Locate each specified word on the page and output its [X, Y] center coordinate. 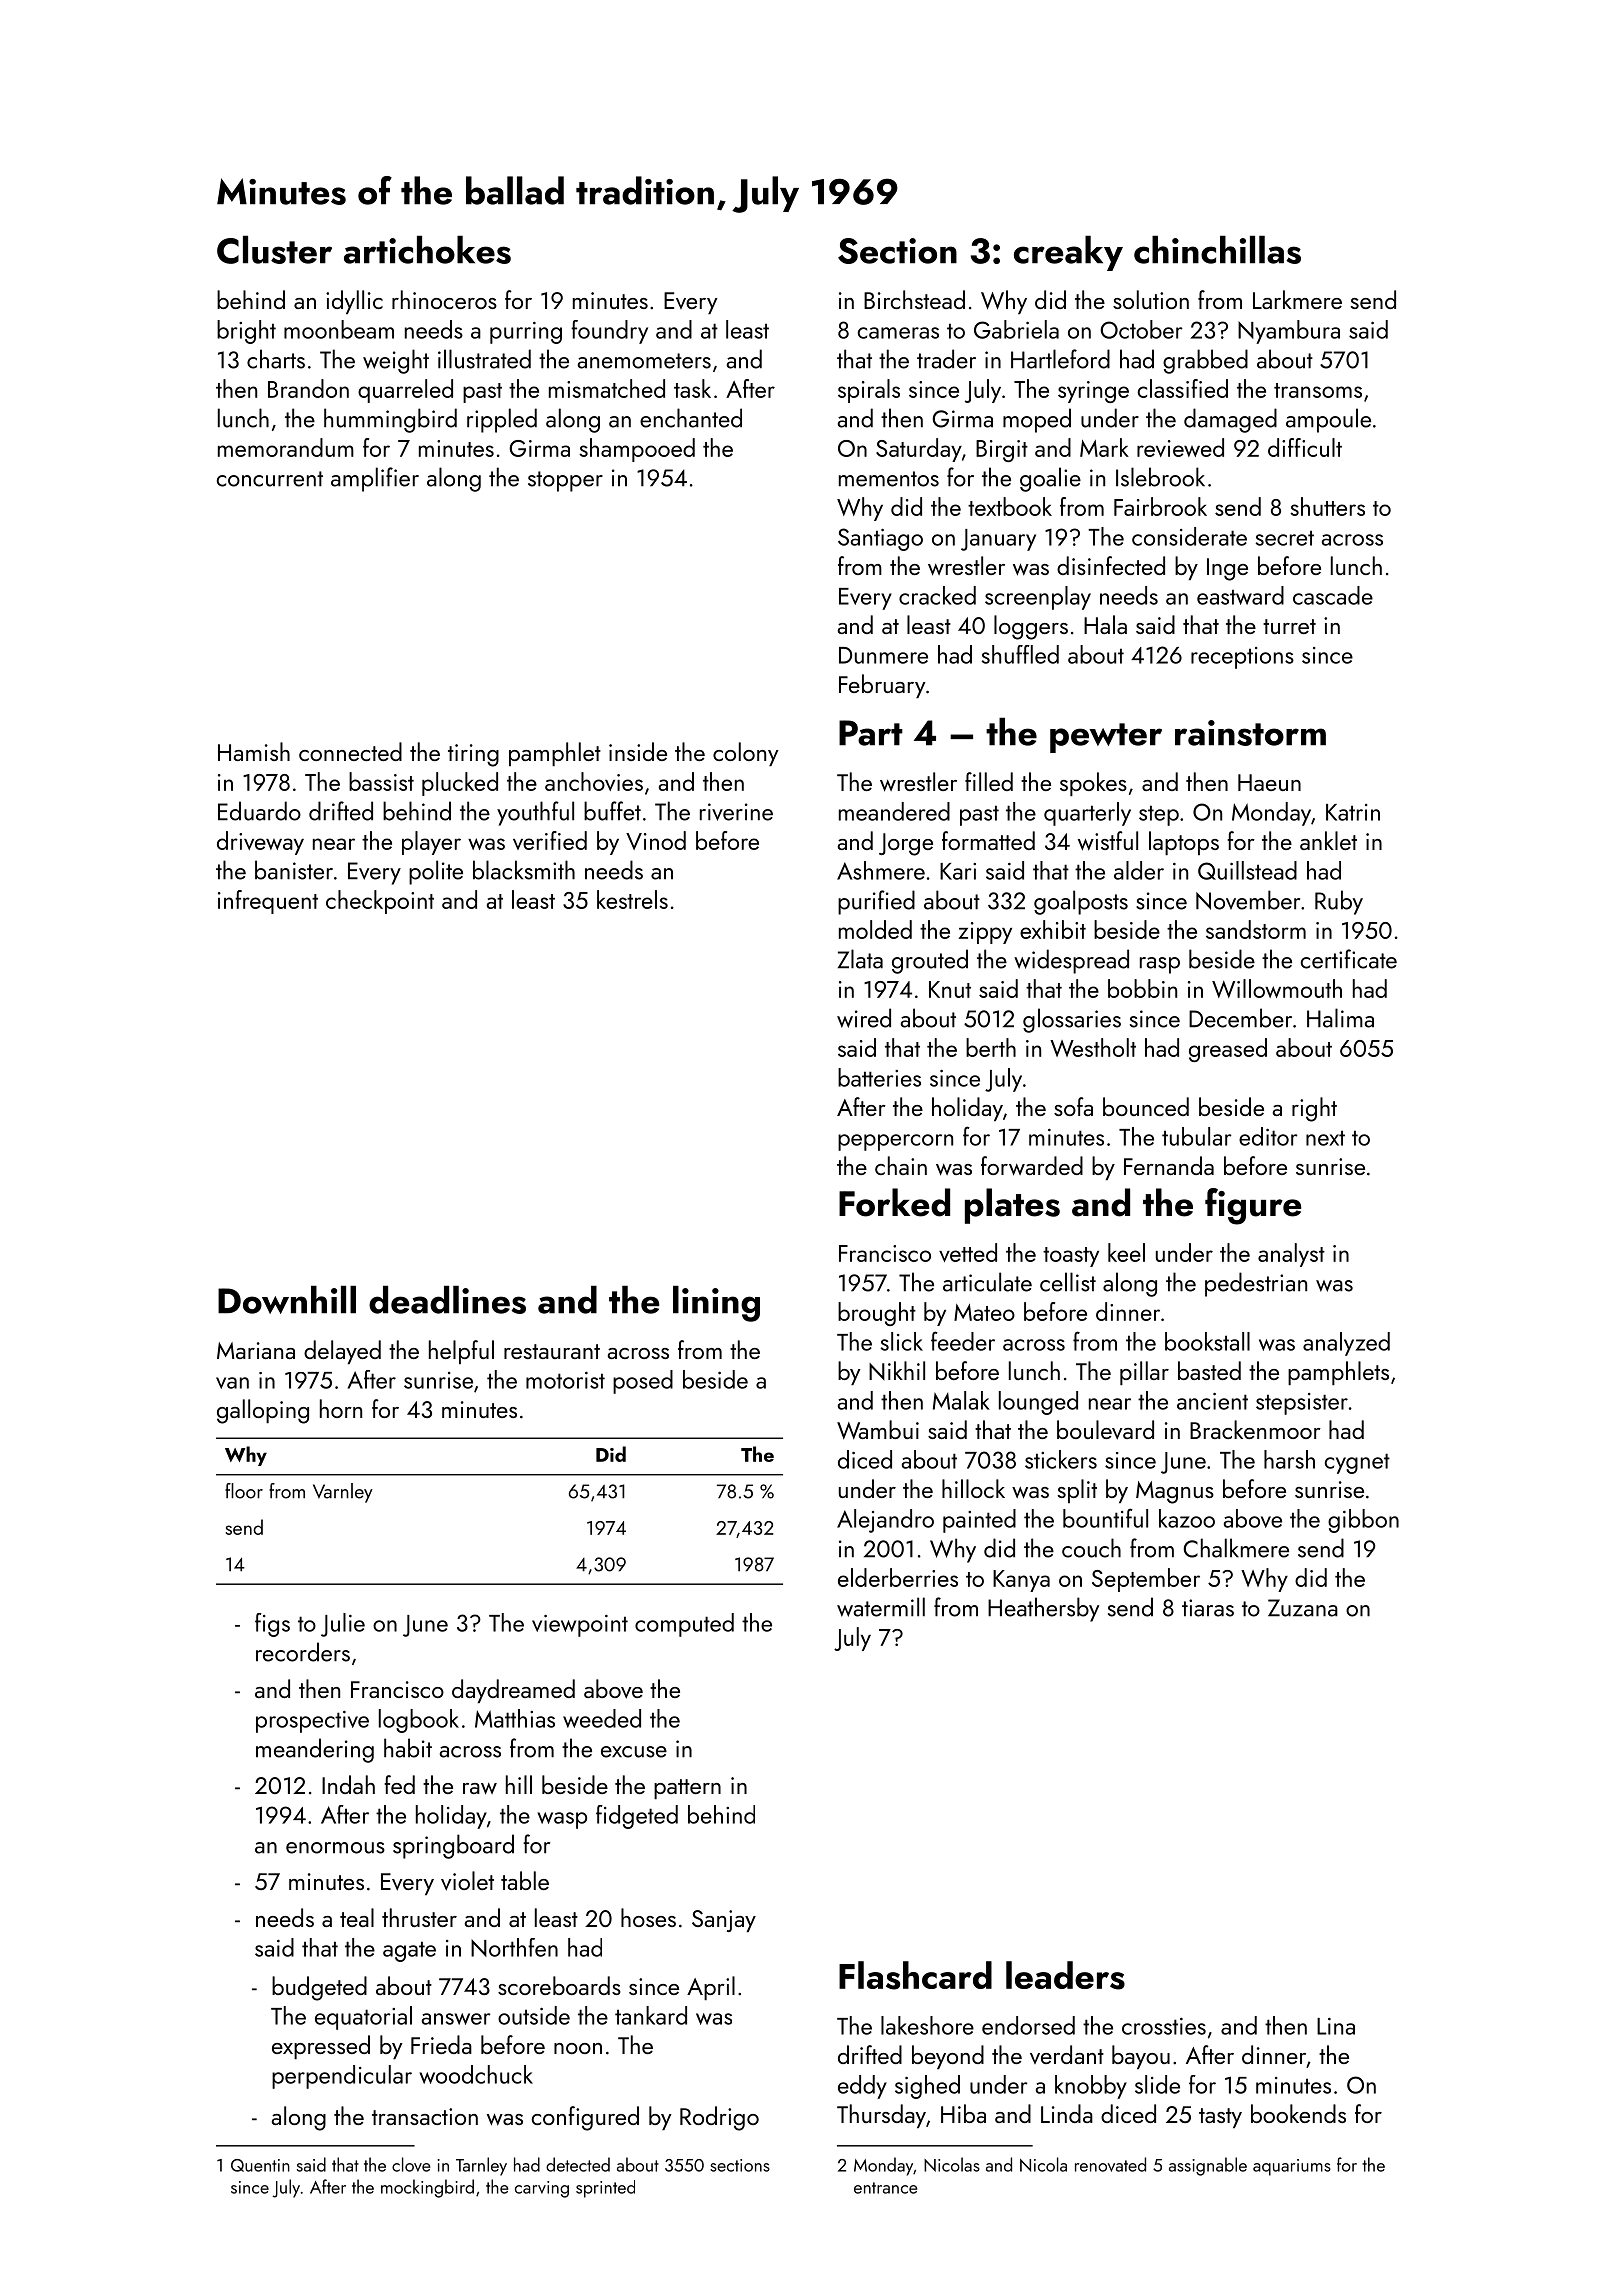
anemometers [644, 361]
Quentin [260, 2165]
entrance [885, 2188]
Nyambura [1289, 332]
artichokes [427, 249]
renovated [1110, 2164]
